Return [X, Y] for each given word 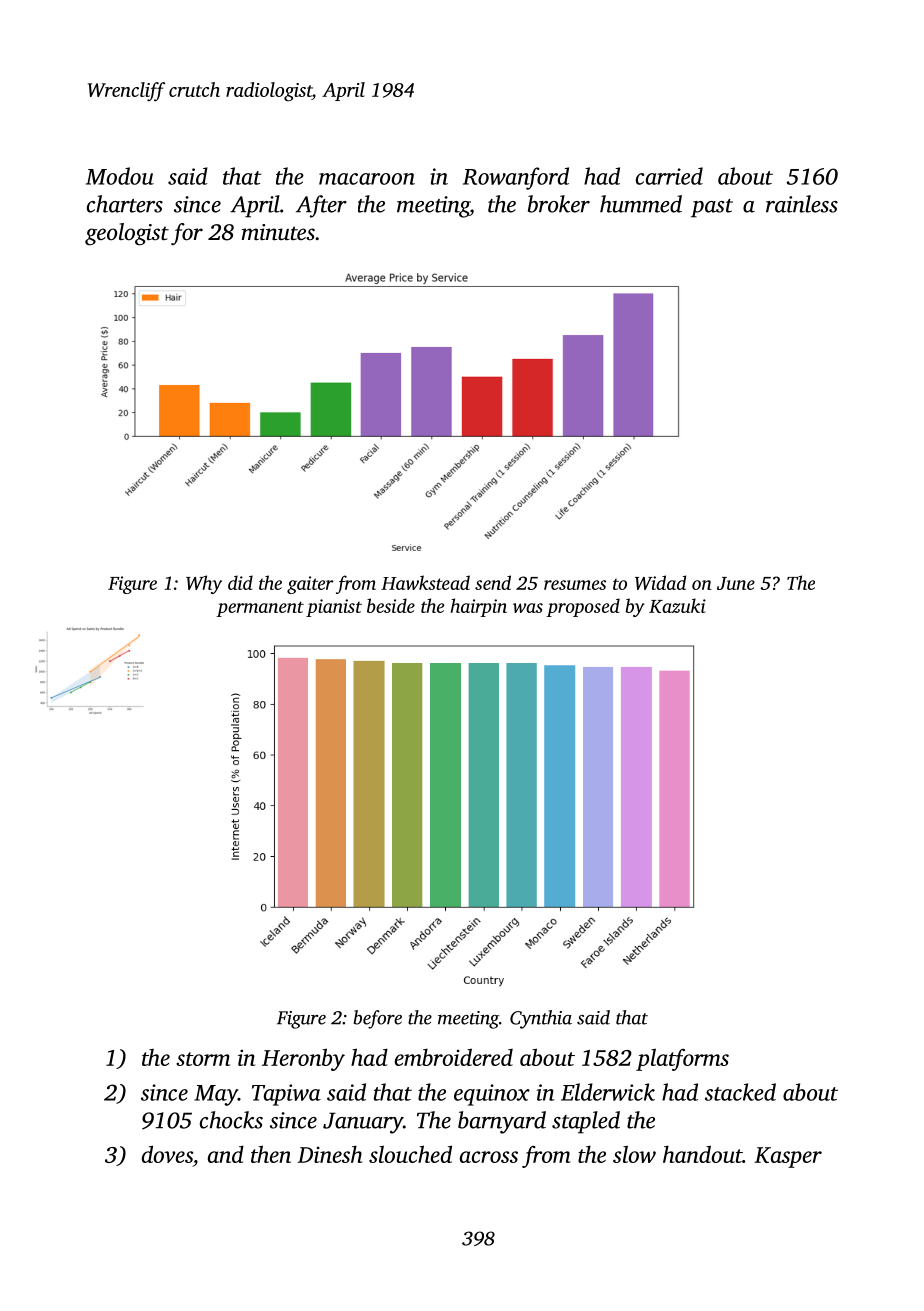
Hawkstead [425, 582]
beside [391, 605]
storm [203, 1059]
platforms [682, 1059]
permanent [260, 609]
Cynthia [541, 1019]
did [240, 582]
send [493, 582]
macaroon [367, 179]
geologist [127, 234]
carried [669, 176]
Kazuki [677, 605]
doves [167, 1154]
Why [204, 584]
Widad [660, 582]
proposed [583, 607]
